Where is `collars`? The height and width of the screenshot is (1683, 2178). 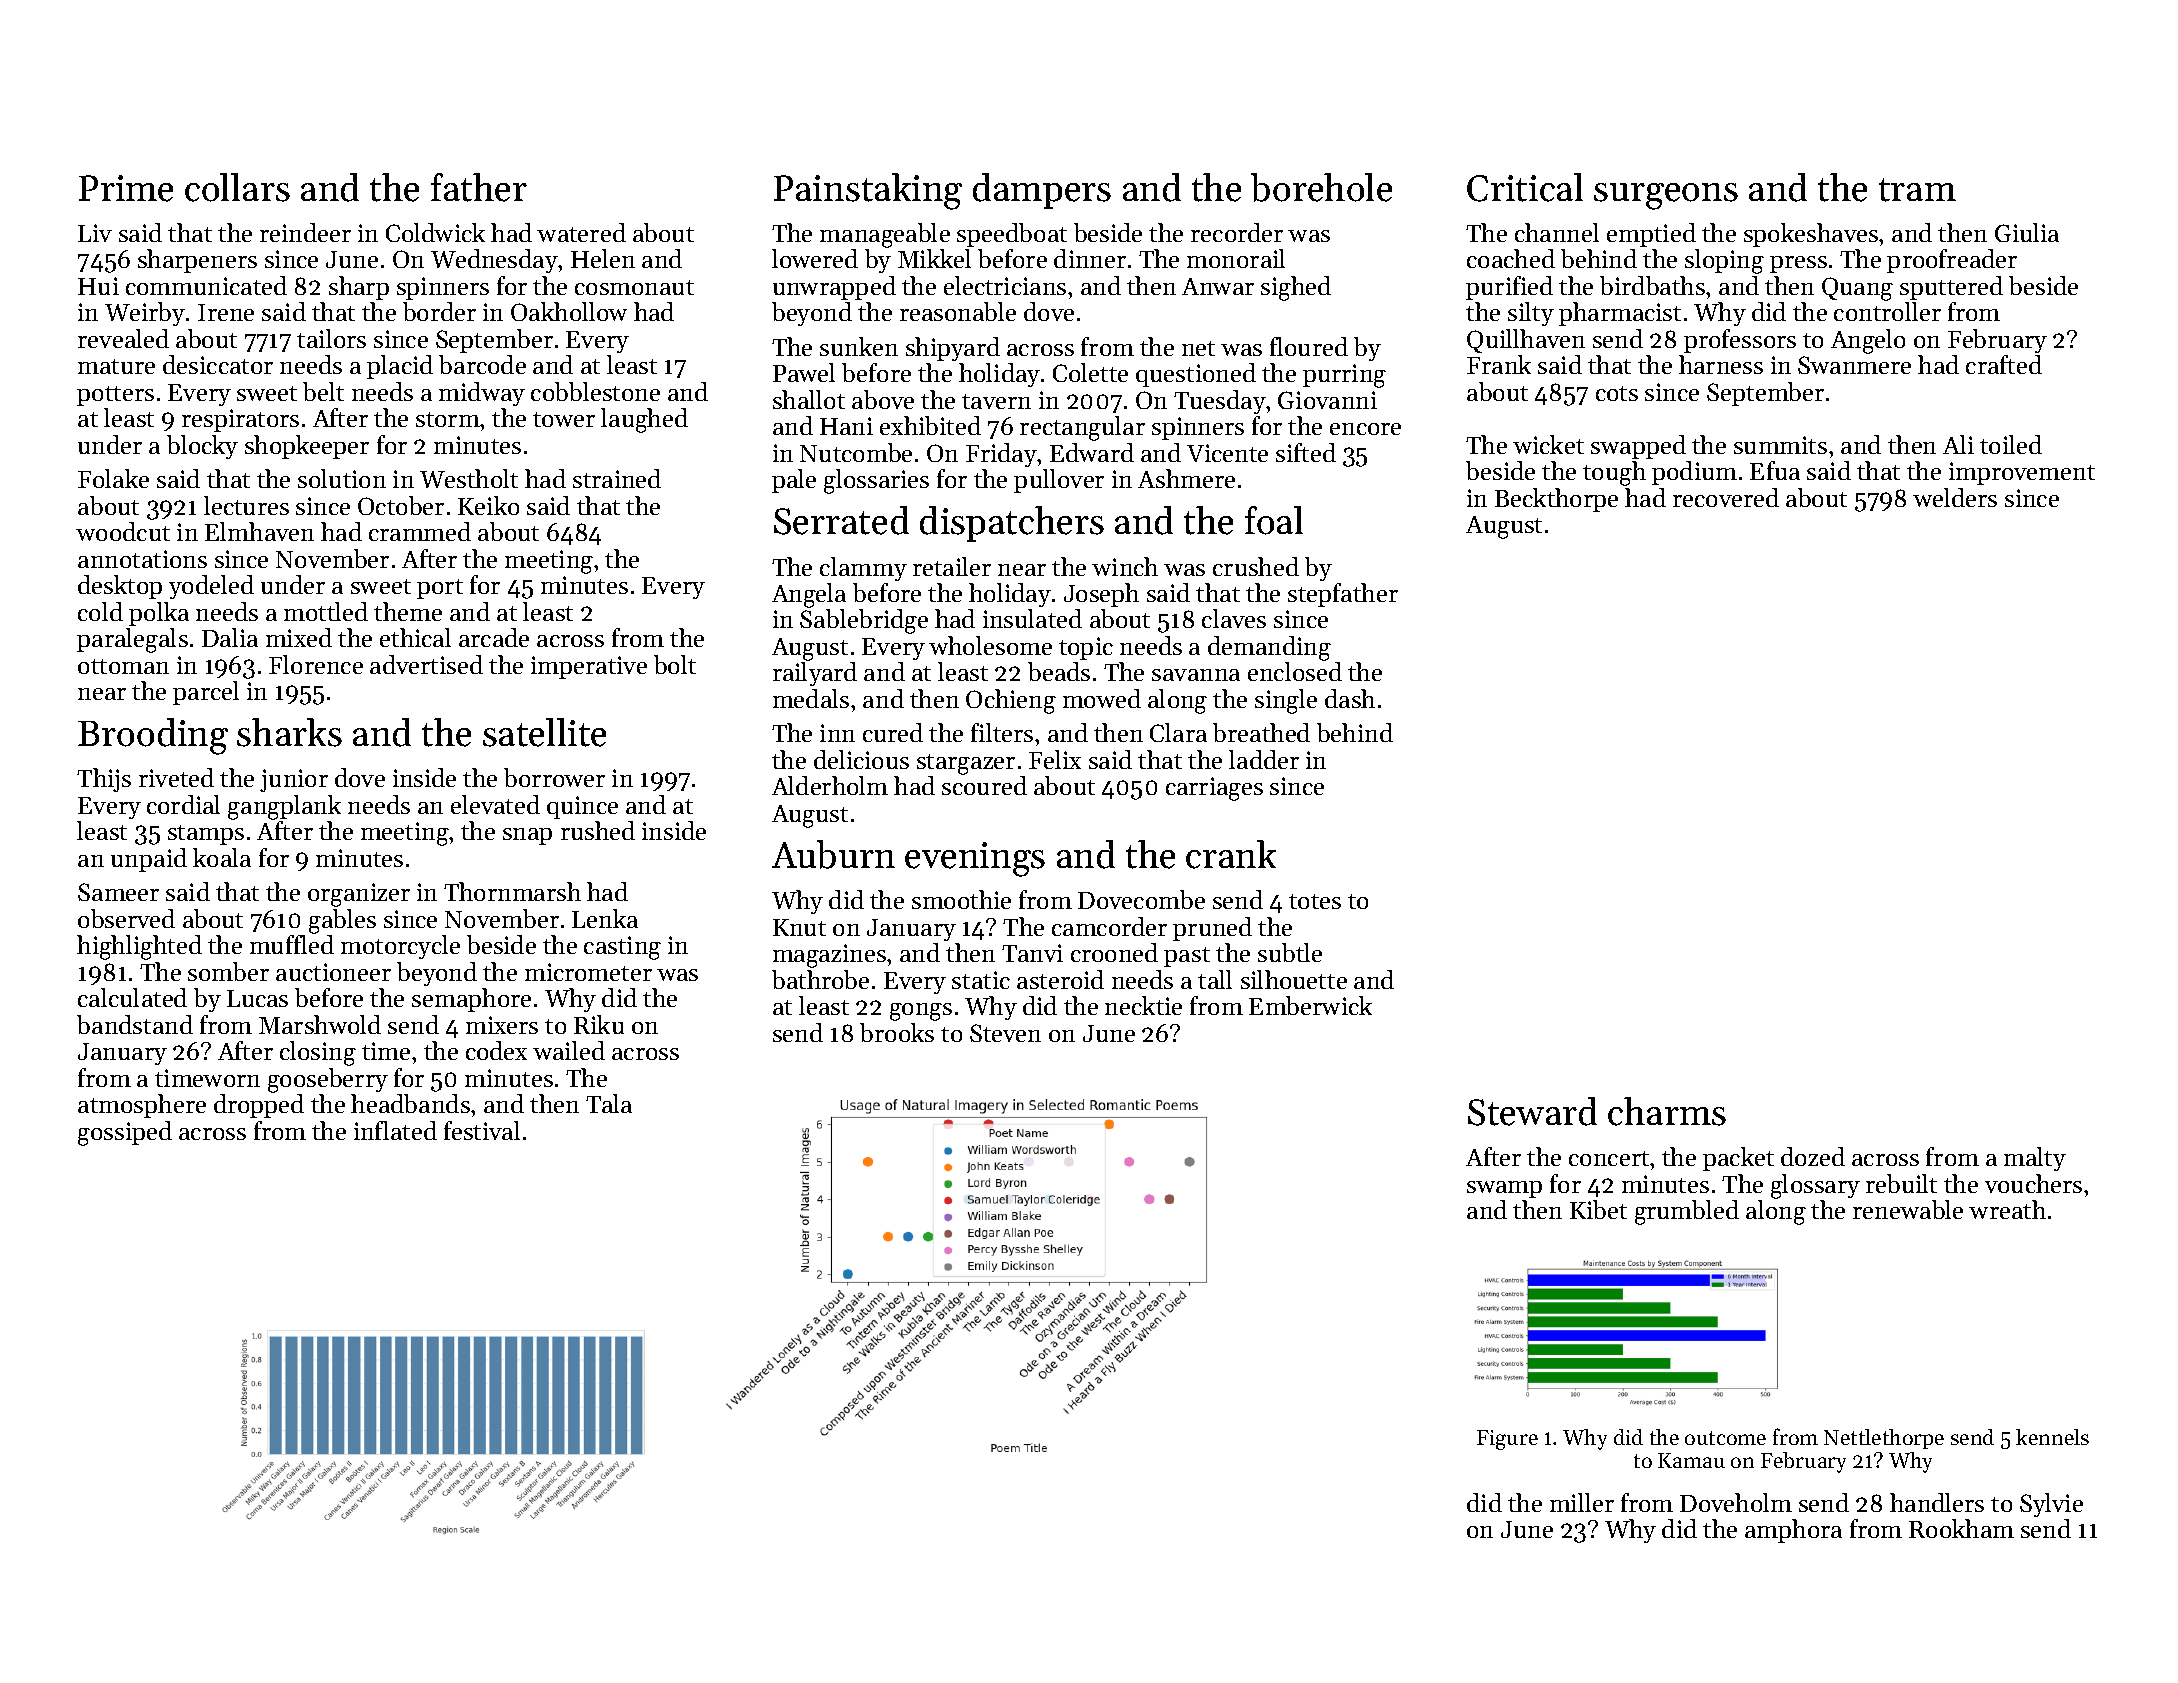 collars is located at coordinates (237, 187).
